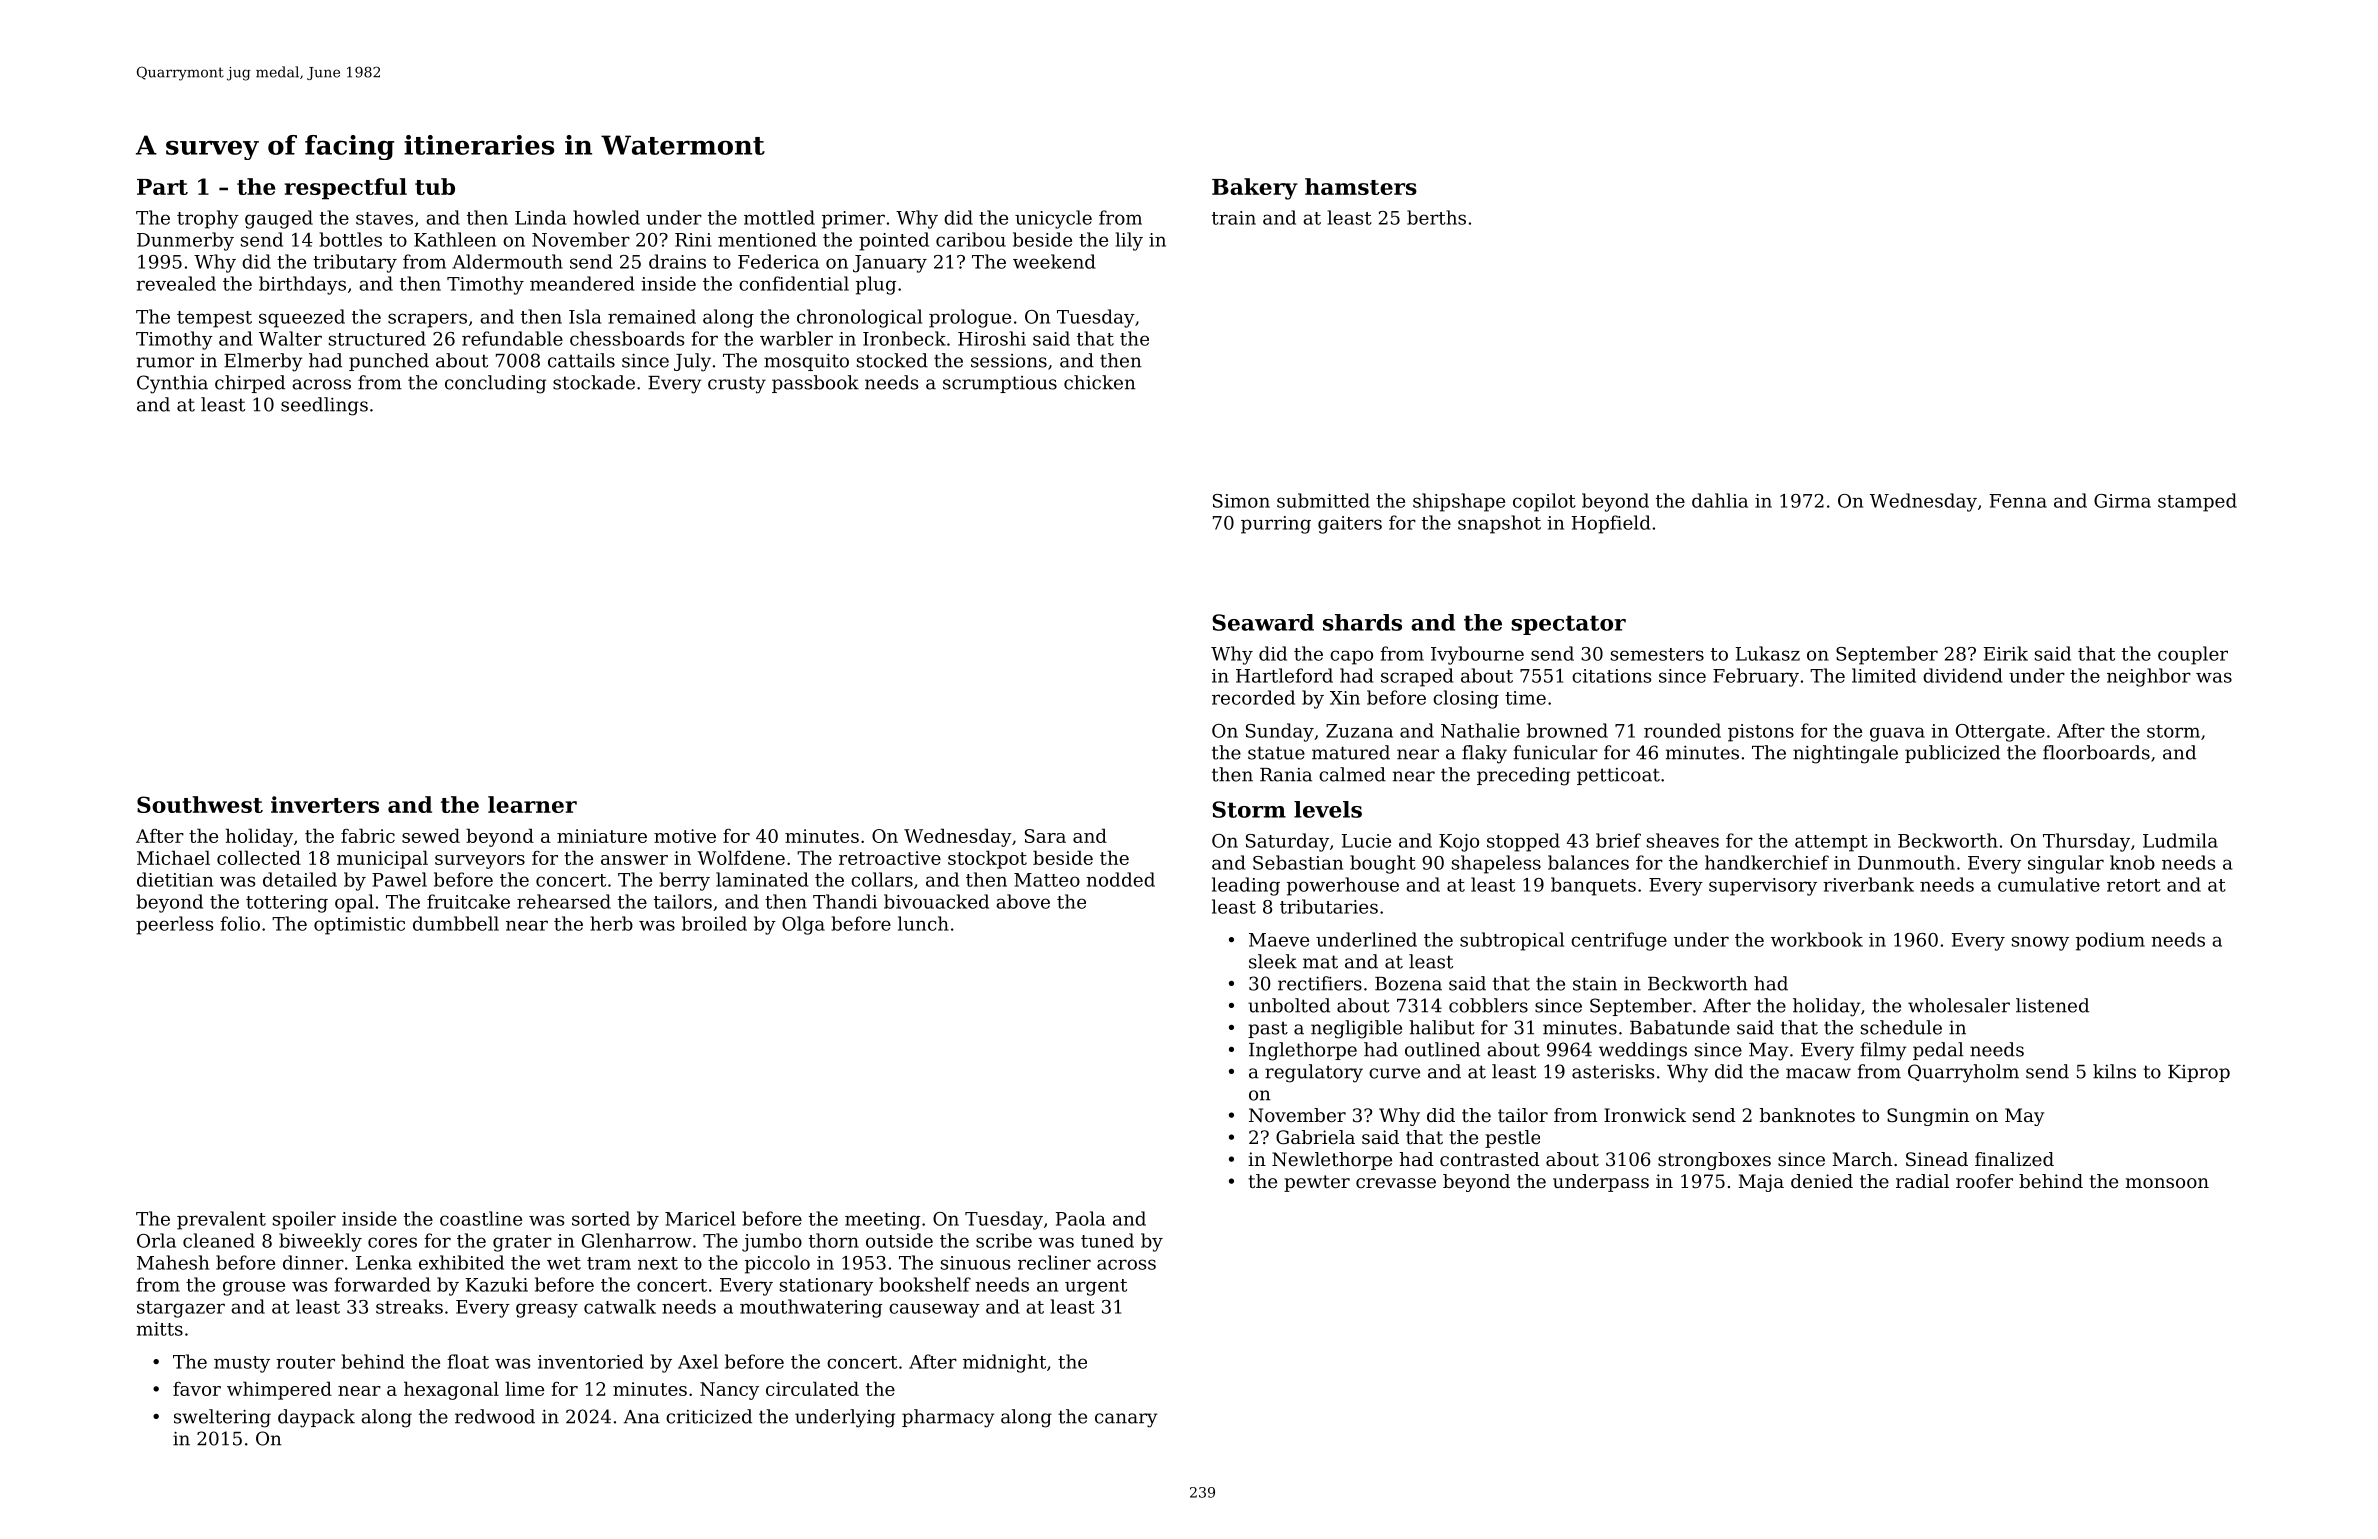 The image size is (2378, 1539). What do you see at coordinates (2193, 655) in the screenshot?
I see `coupler` at bounding box center [2193, 655].
